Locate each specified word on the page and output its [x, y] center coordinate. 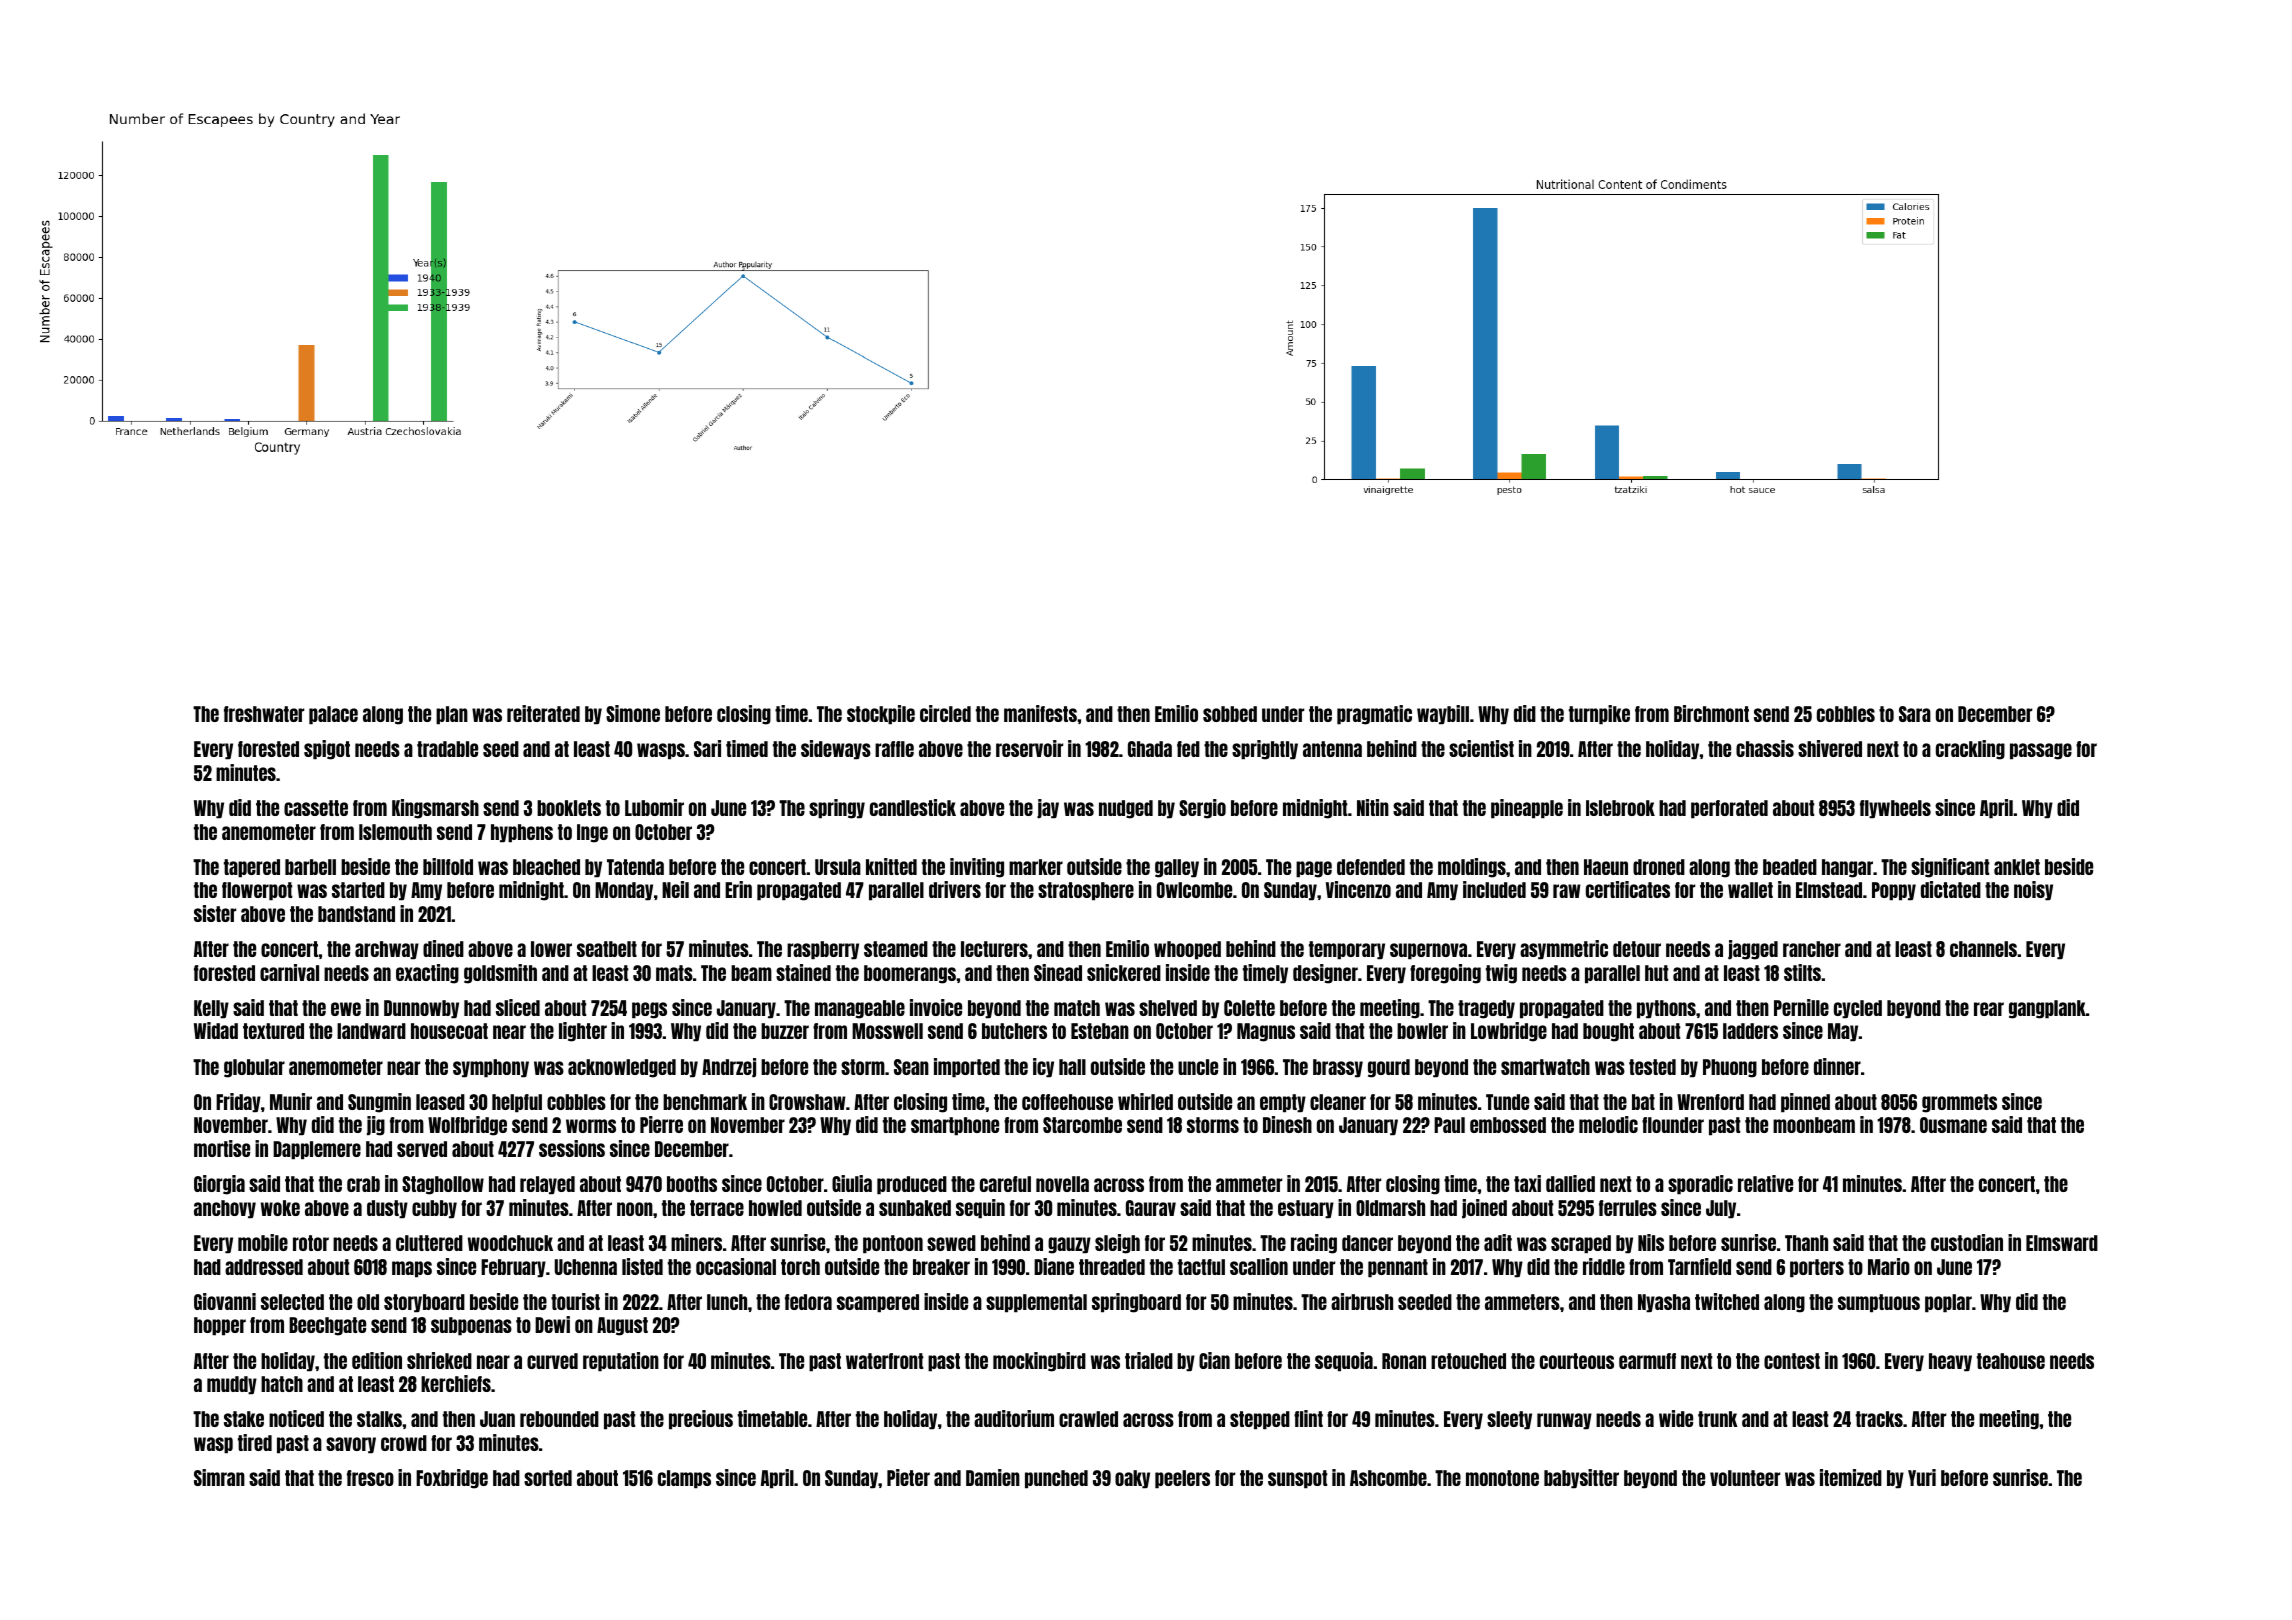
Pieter [908, 1477]
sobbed [1230, 714]
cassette [316, 808]
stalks [379, 1419]
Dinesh [1287, 1124]
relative [1765, 1183]
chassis [1765, 748]
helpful [517, 1103]
